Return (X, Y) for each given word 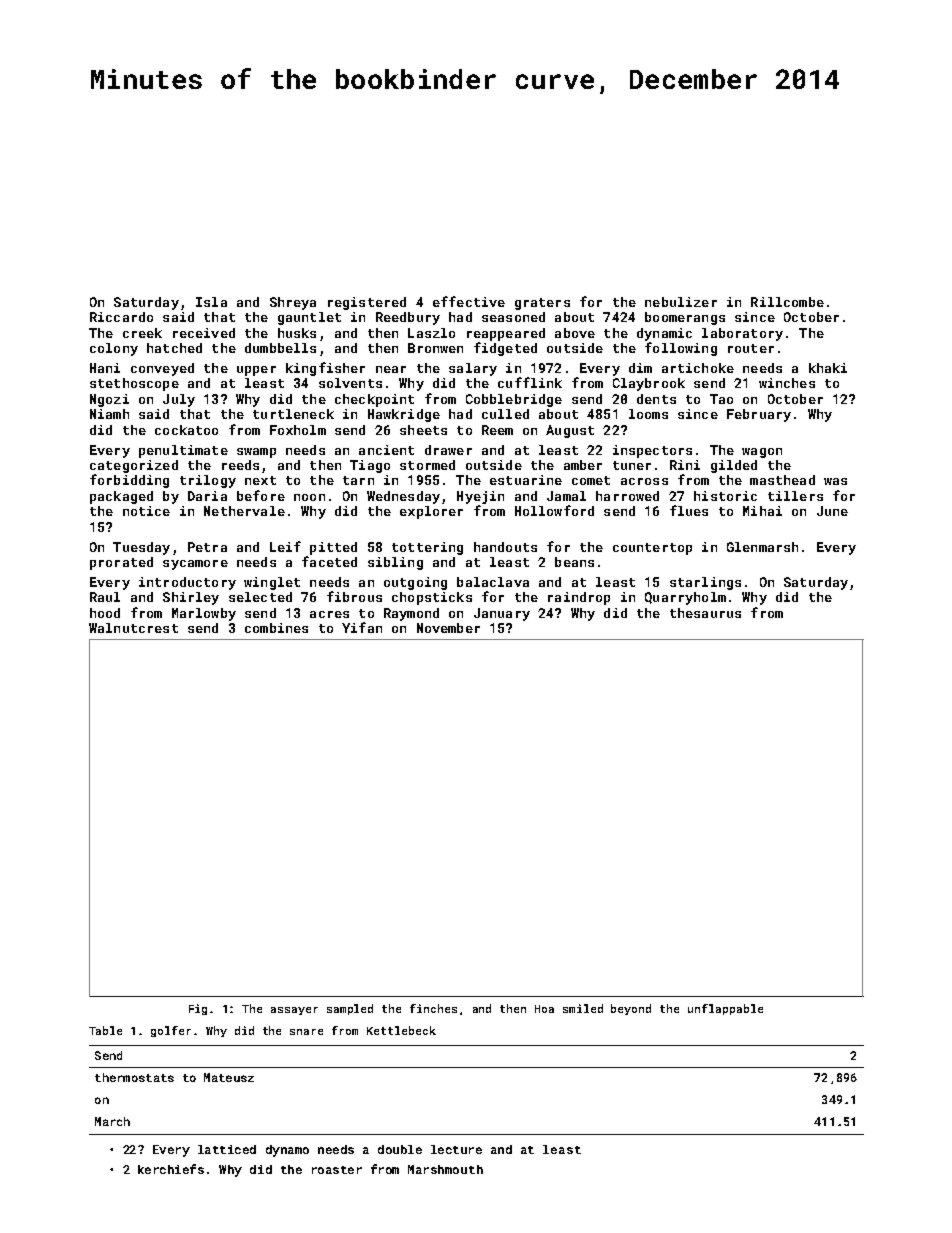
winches (787, 383)
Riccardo (121, 317)
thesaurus (705, 613)
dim (640, 368)
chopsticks (432, 598)
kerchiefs (171, 1169)
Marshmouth (445, 1169)
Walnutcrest (133, 628)
